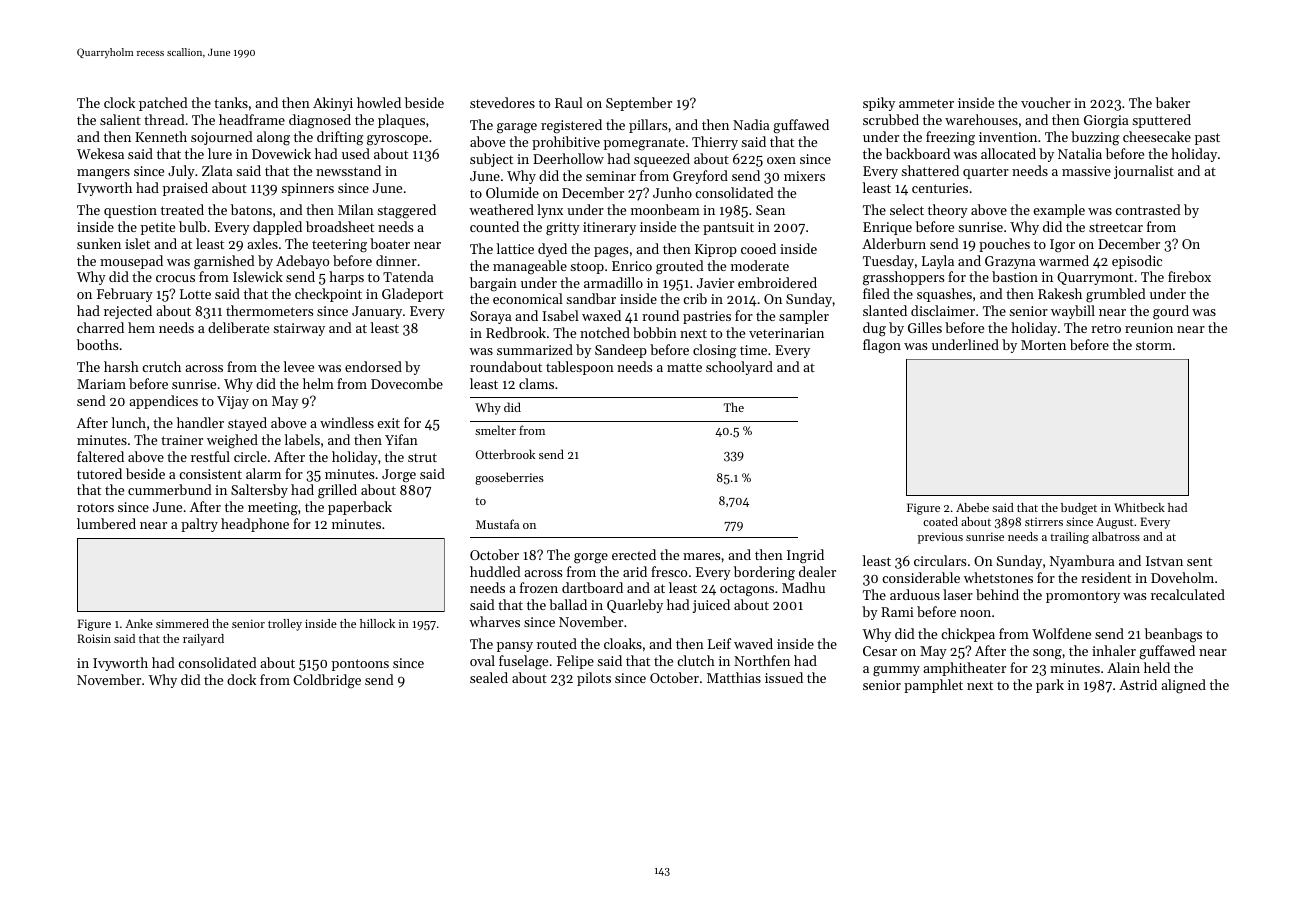 This image has width=1308, height=924. Describe the element at coordinates (505, 454) in the image. I see `Otterbrook` at that location.
